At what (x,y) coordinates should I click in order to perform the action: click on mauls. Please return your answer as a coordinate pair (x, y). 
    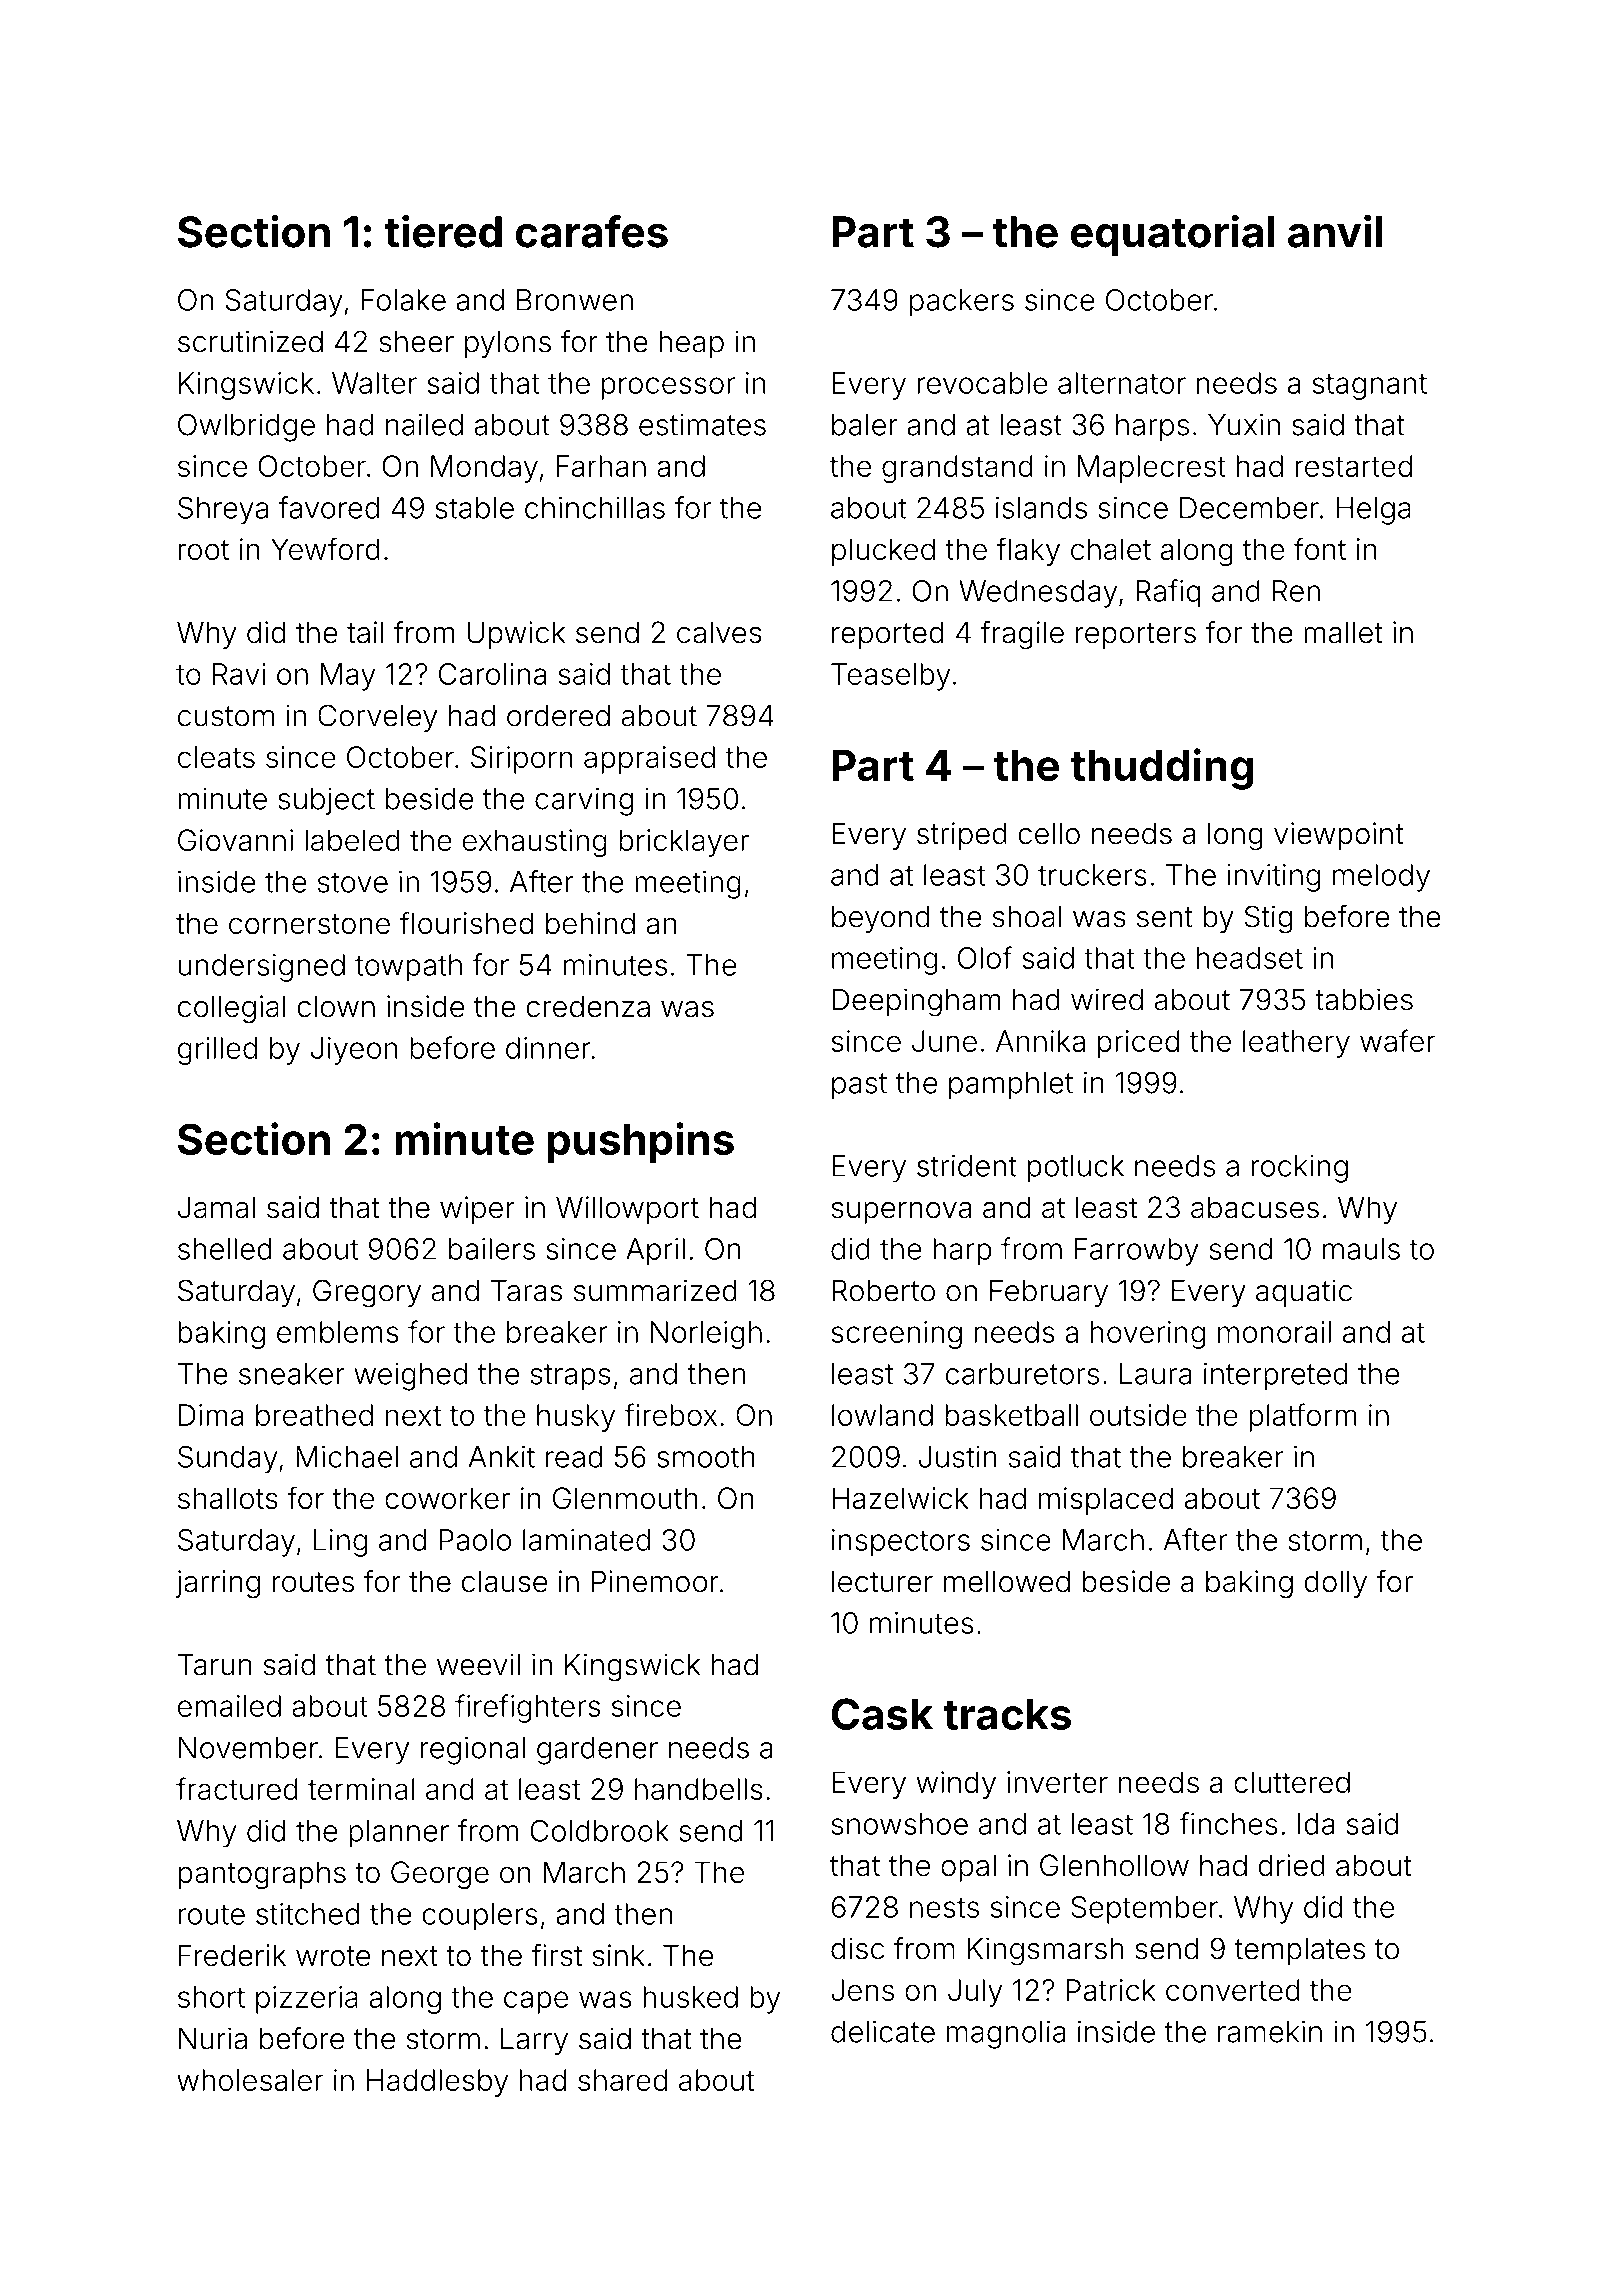
    Looking at the image, I should click on (1361, 1249).
